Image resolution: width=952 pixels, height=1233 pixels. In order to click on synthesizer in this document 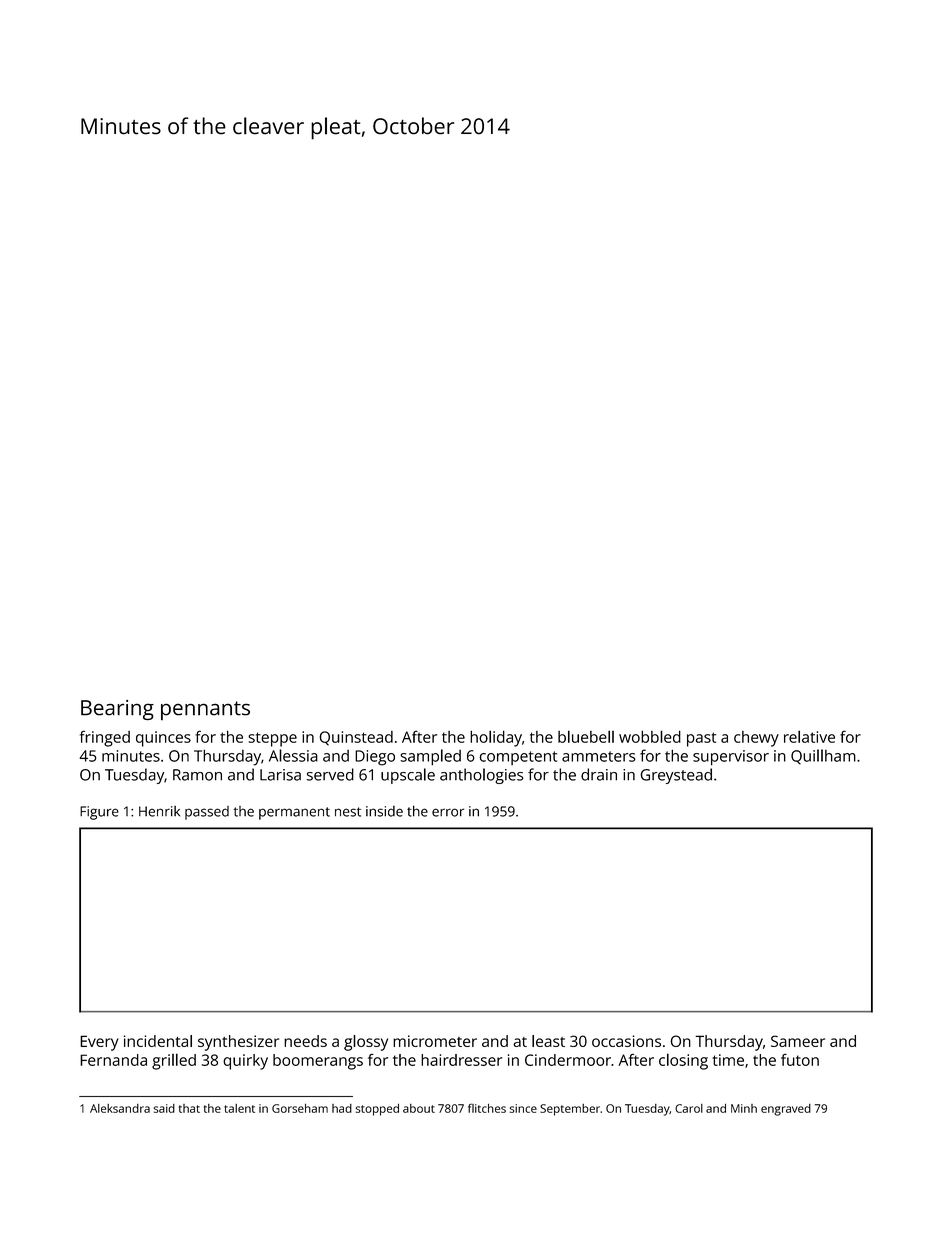, I will do `click(238, 1043)`.
